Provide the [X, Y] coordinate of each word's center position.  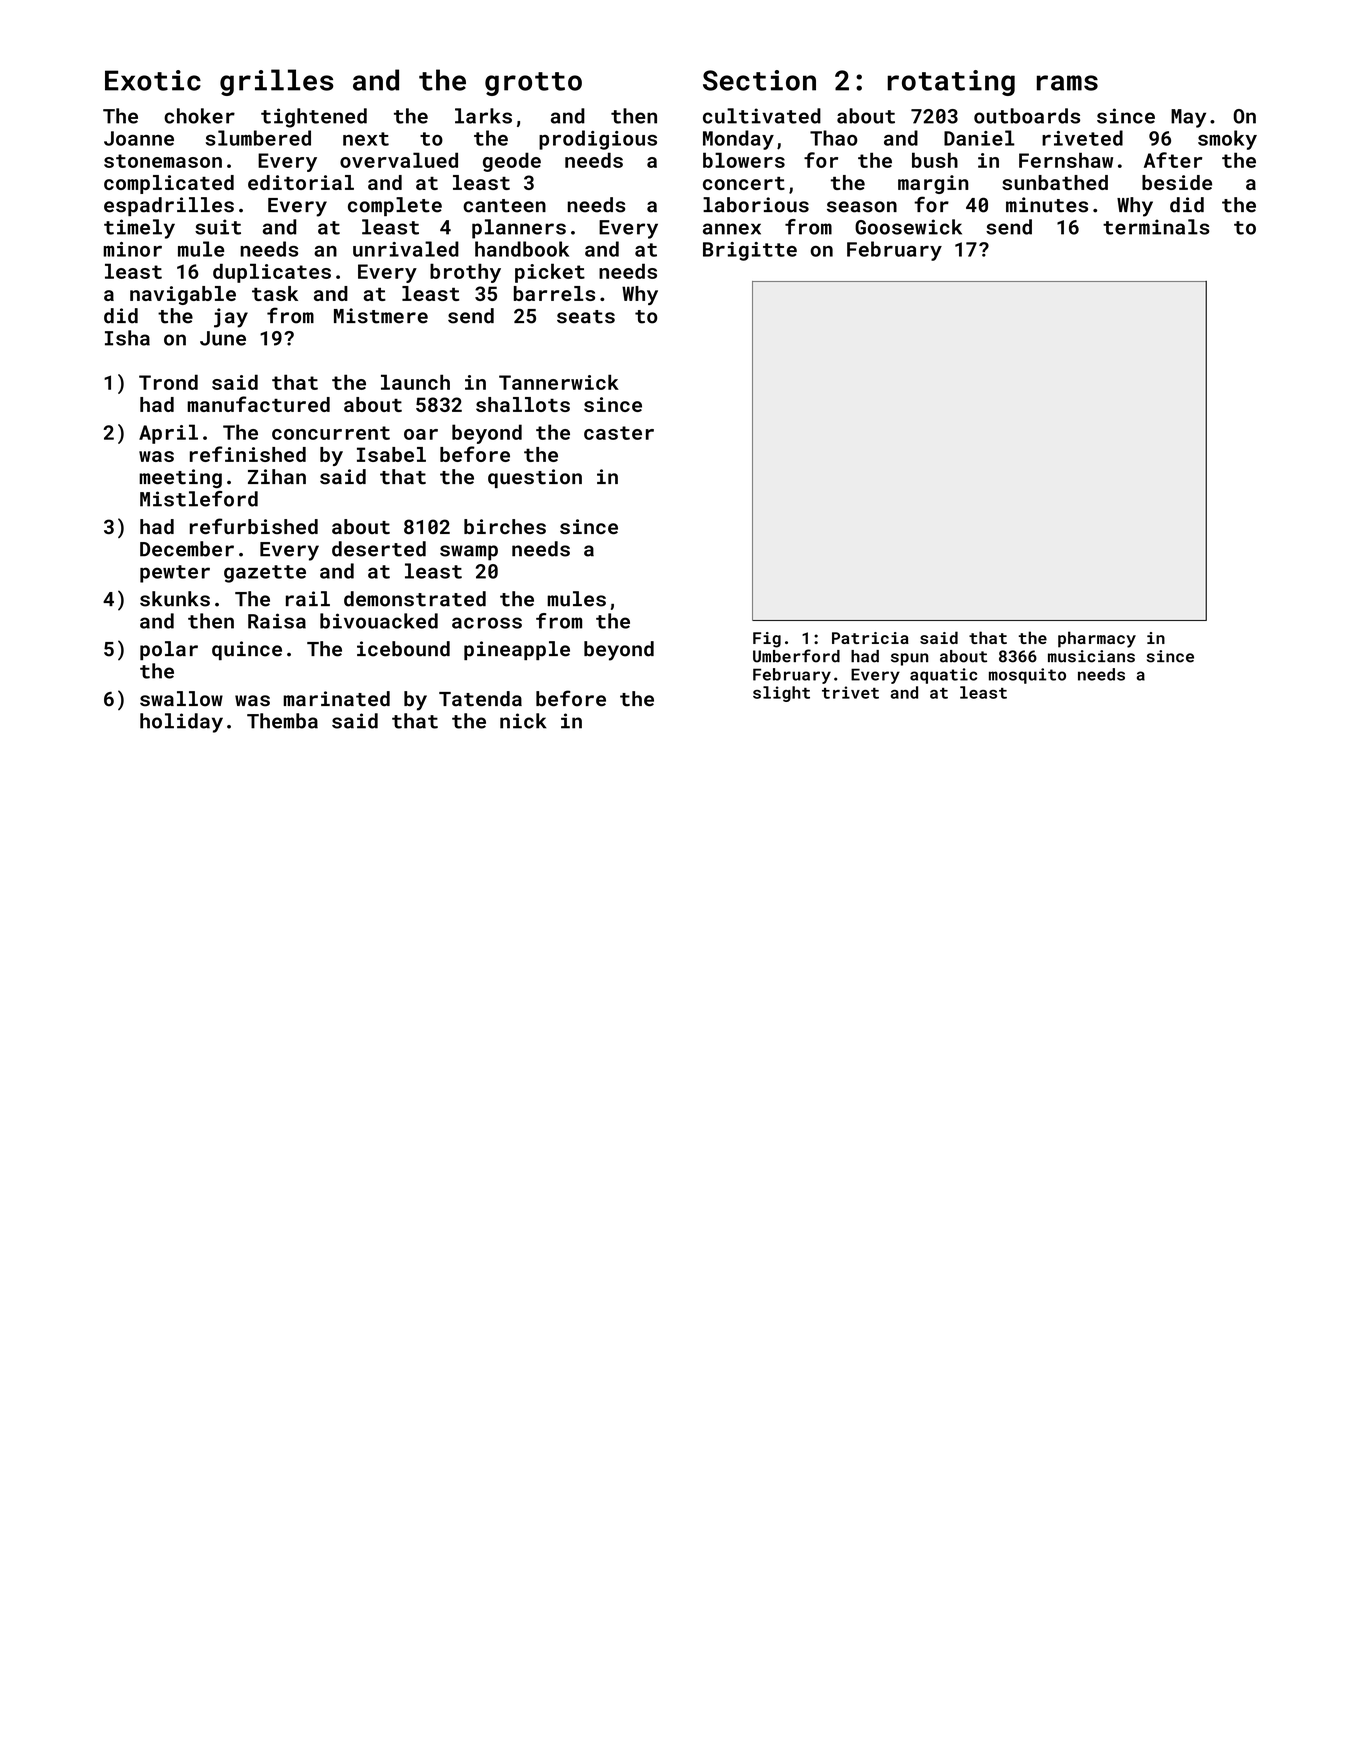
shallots [523, 404]
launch [415, 382]
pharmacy [1097, 639]
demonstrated [415, 599]
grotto [533, 84]
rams [1067, 83]
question [535, 478]
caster [619, 433]
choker [199, 116]
